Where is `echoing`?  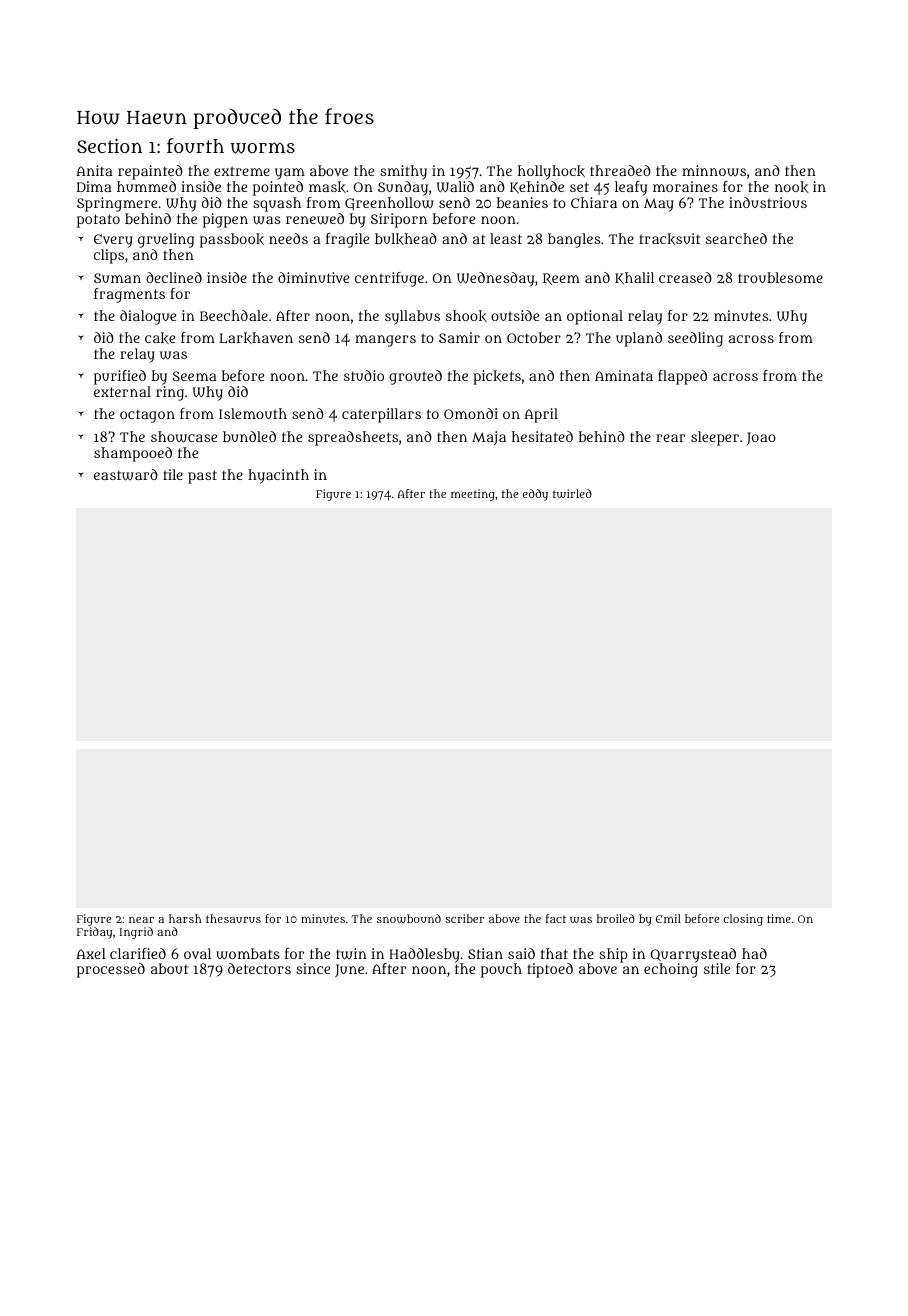 echoing is located at coordinates (671, 970).
